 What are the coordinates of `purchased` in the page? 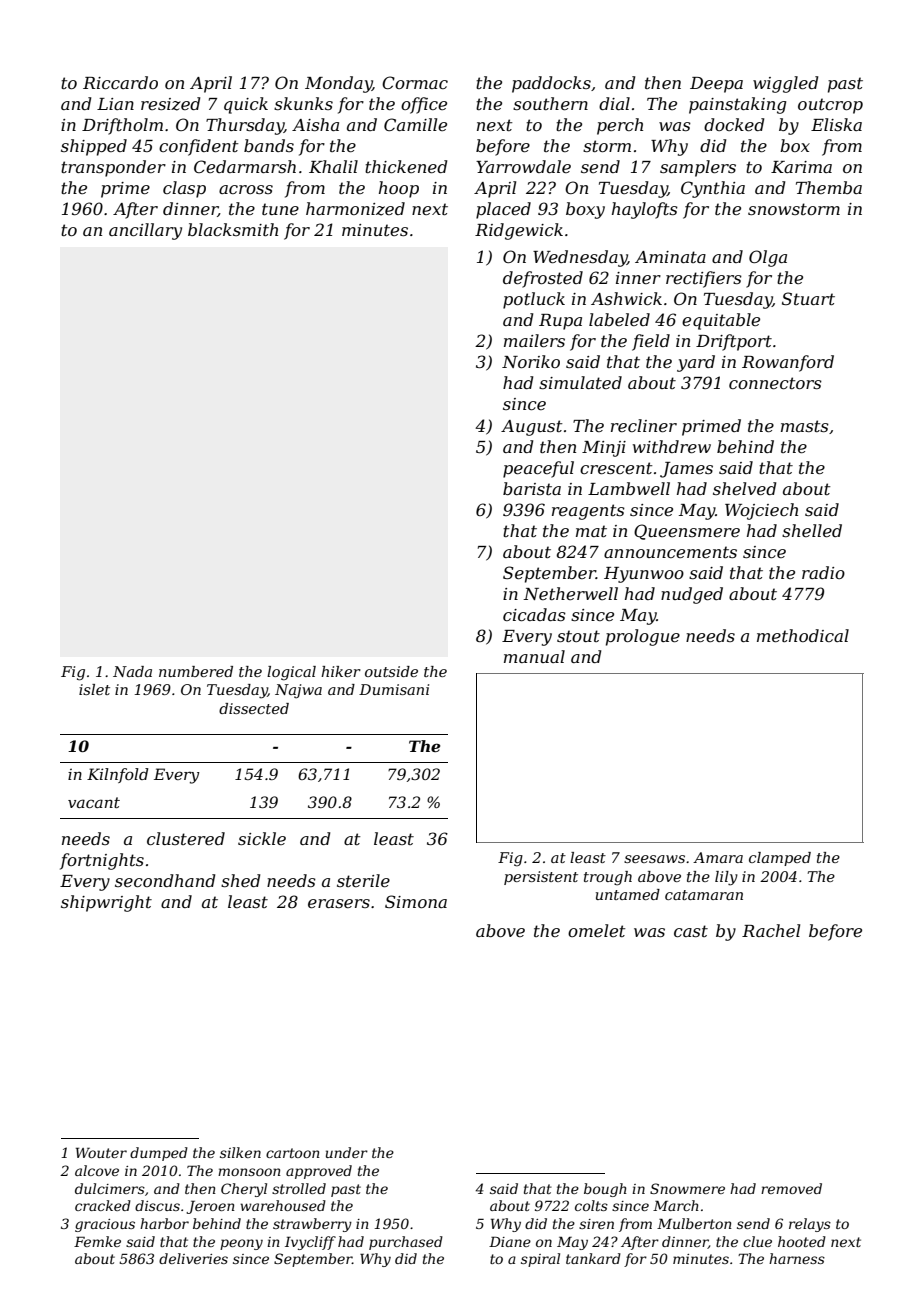 It's located at (406, 1243).
